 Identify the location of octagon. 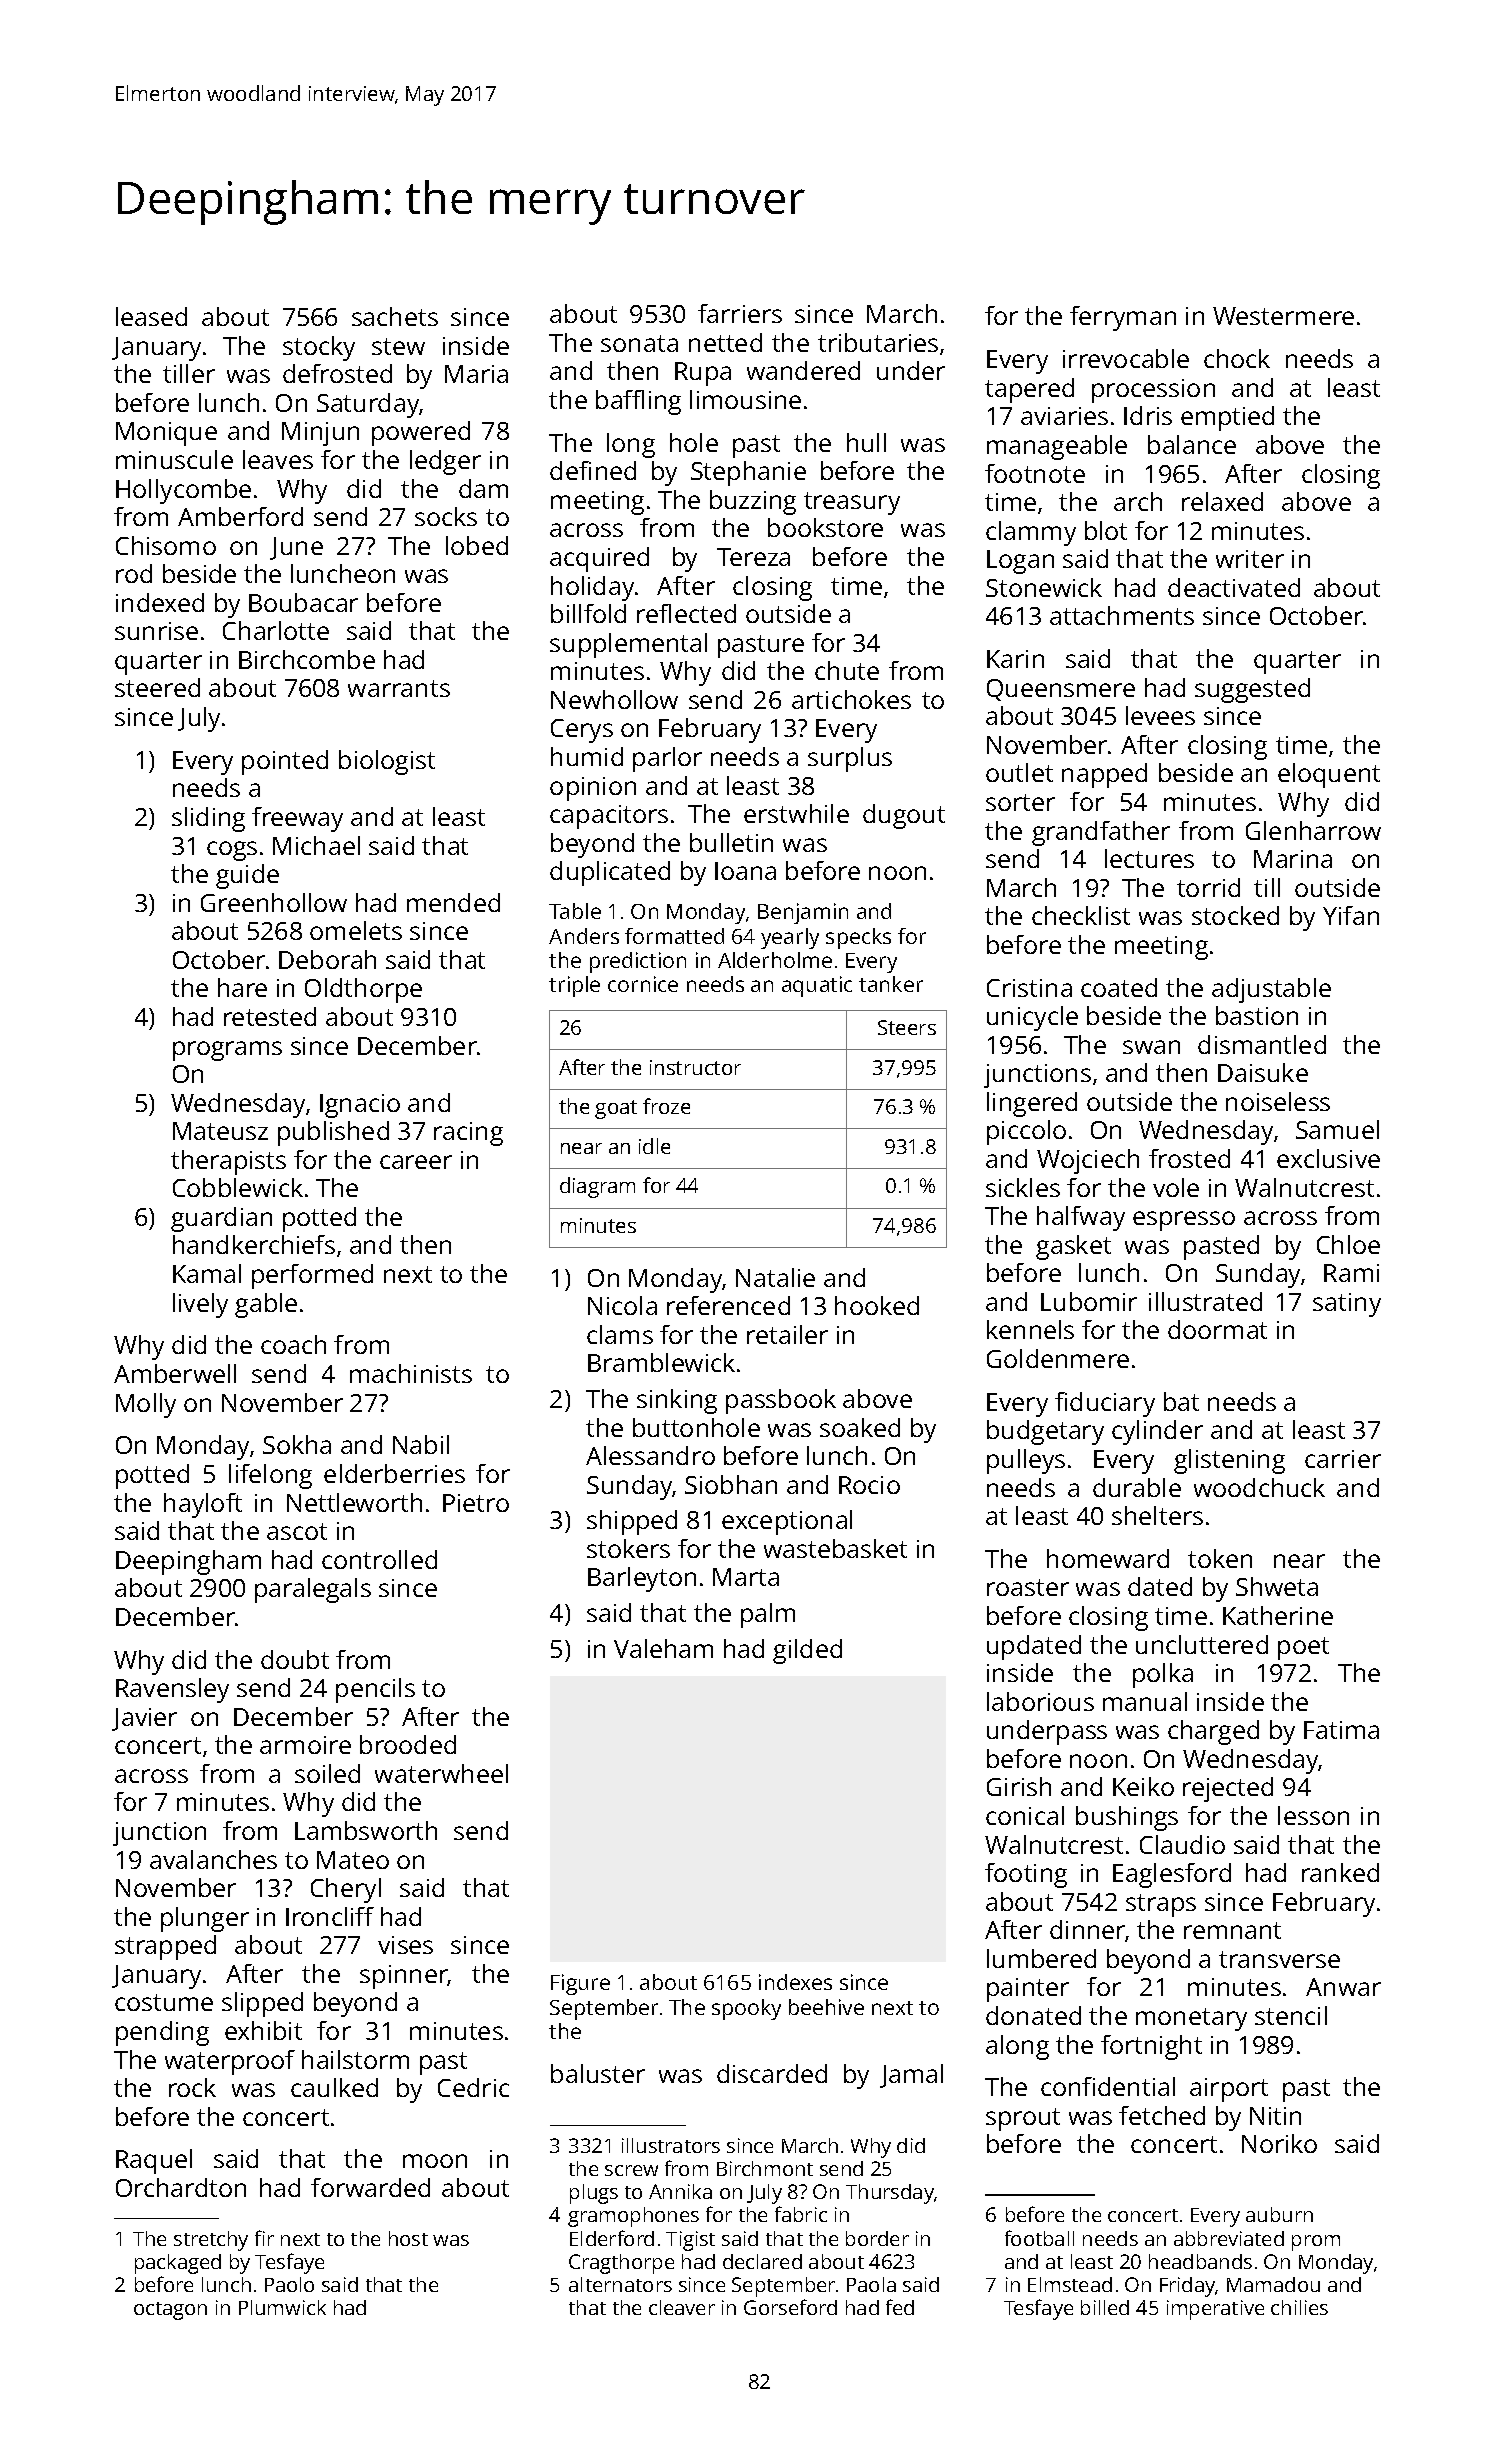
(170, 2311).
